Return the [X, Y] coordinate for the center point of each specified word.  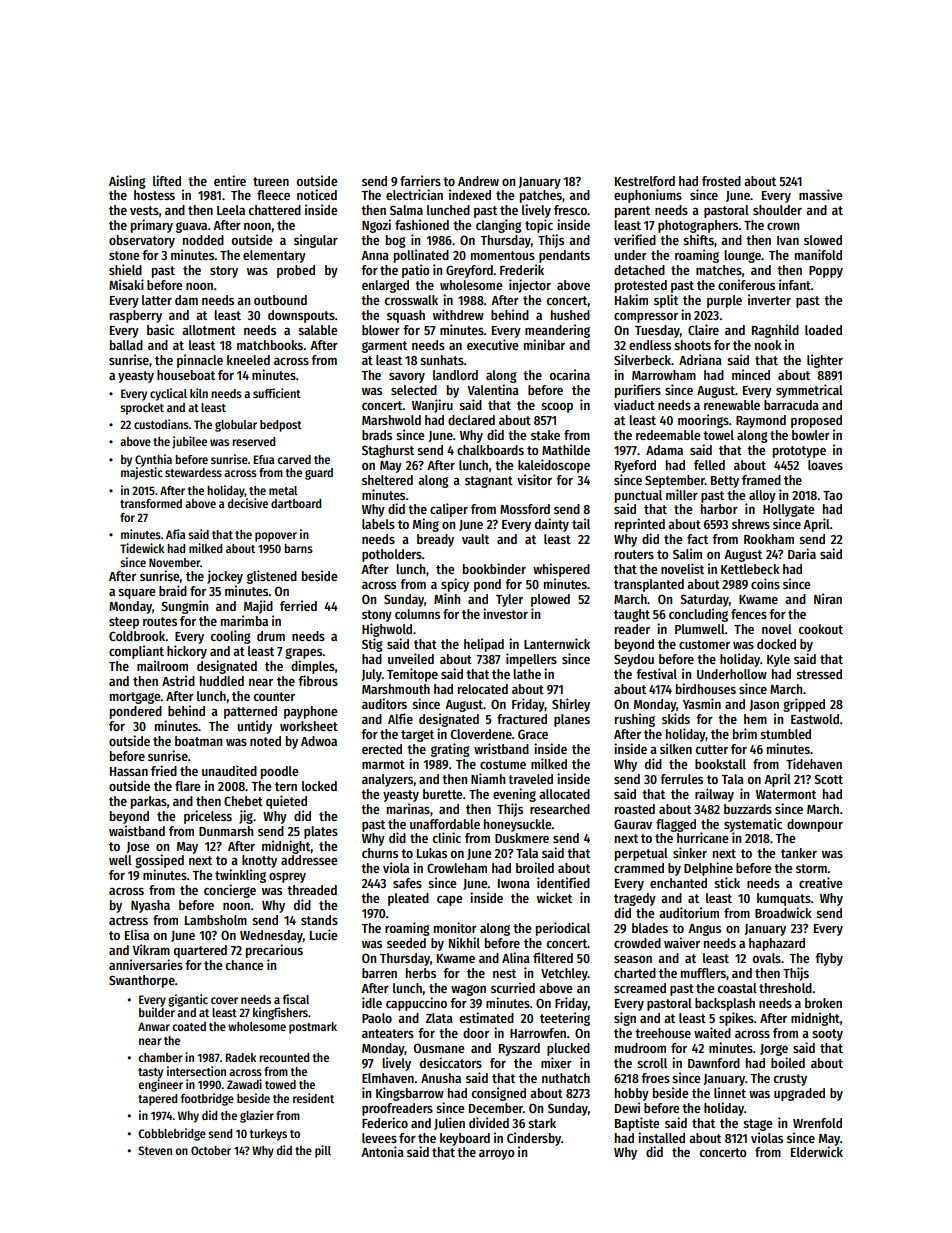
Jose [137, 847]
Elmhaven [388, 1078]
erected [382, 749]
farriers [420, 180]
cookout [821, 629]
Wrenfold [817, 1123]
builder [157, 1012]
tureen [271, 181]
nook [768, 345]
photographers [698, 226]
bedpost [281, 426]
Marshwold [391, 420]
